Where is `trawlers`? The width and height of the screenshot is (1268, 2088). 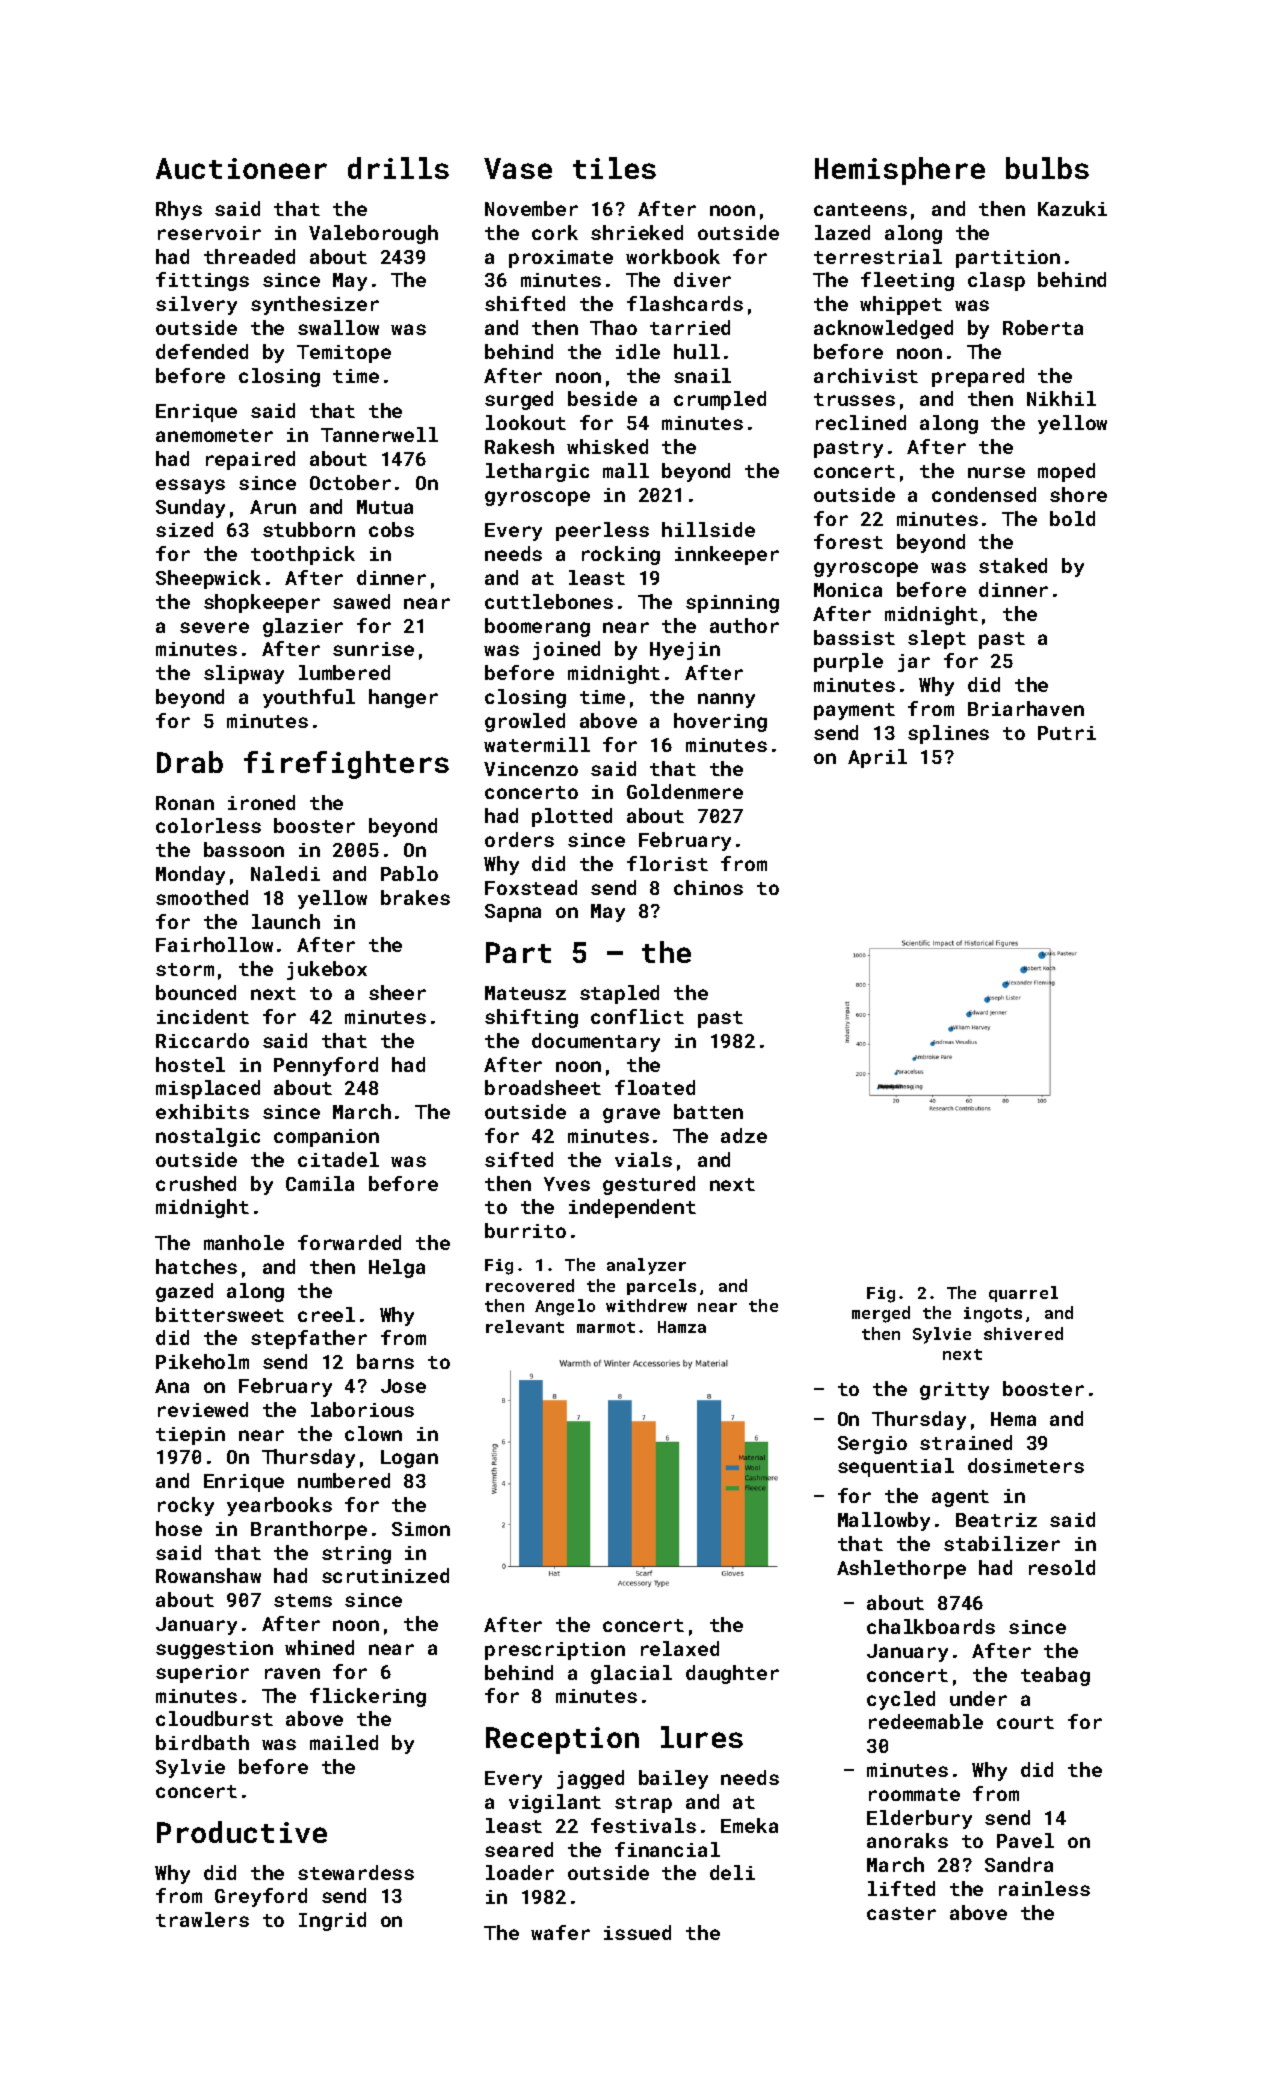
trawlers is located at coordinates (202, 1919).
